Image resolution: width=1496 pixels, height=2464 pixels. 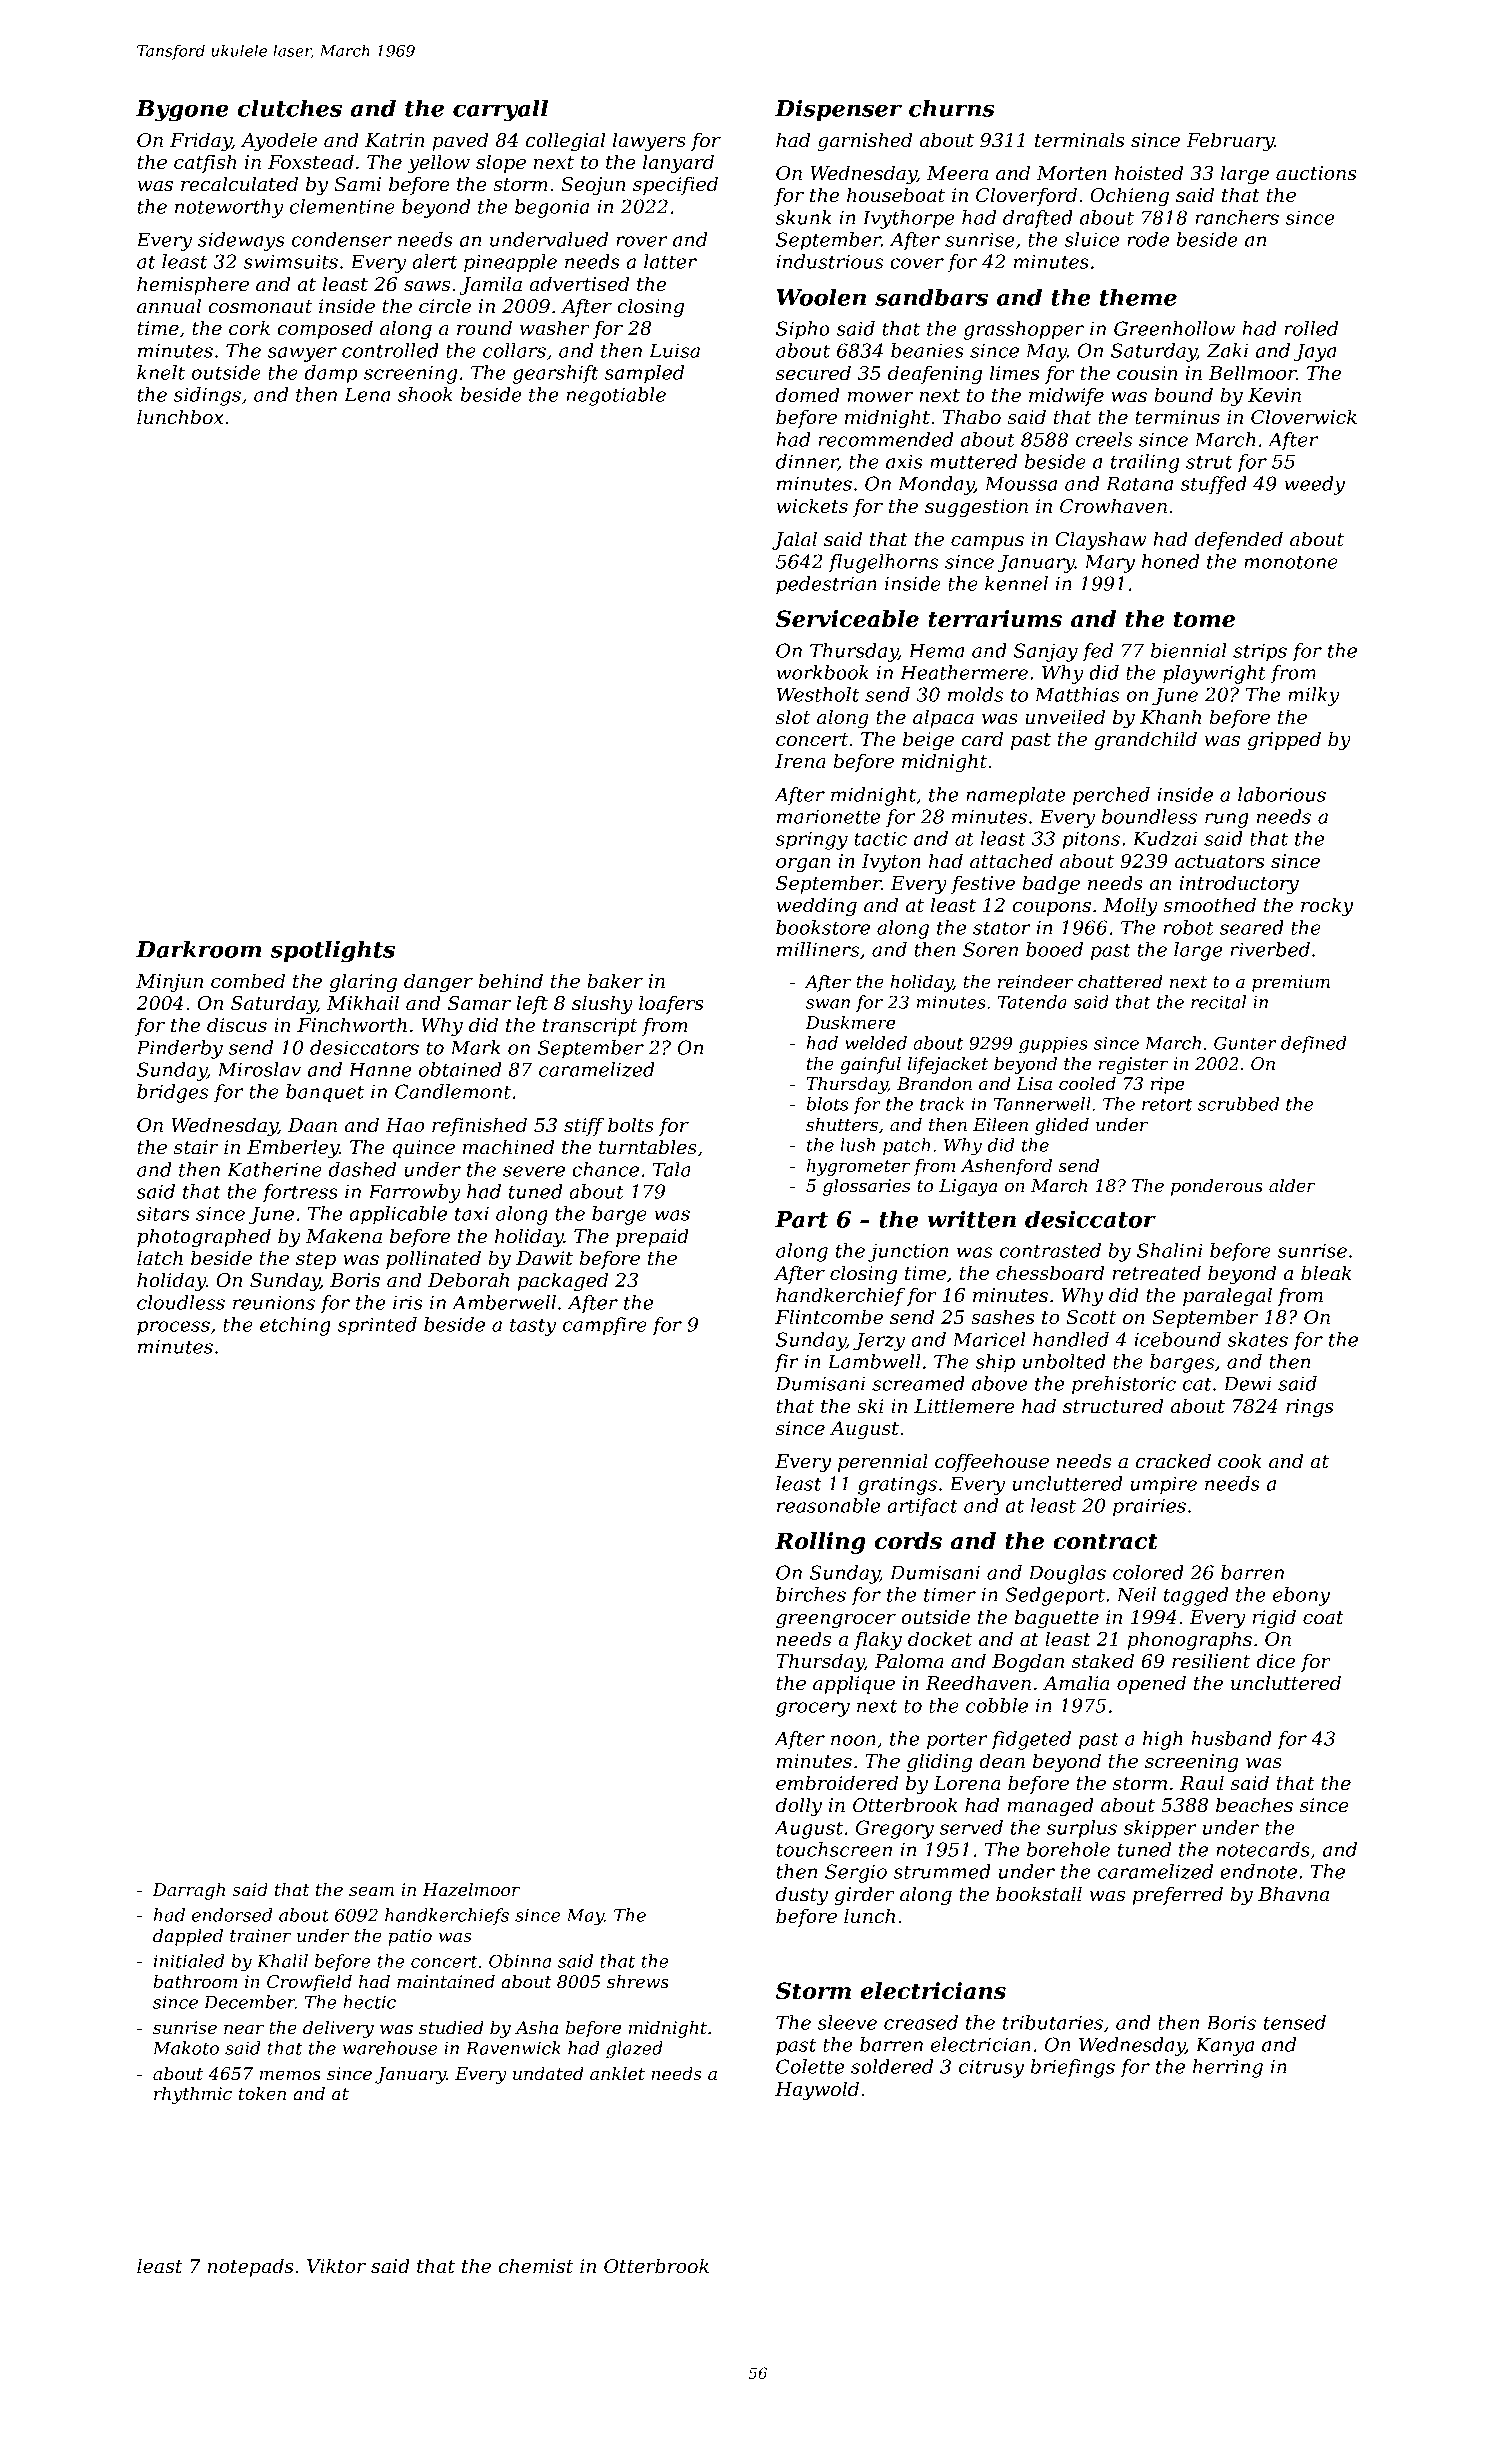 I want to click on advertised, so click(x=579, y=284).
